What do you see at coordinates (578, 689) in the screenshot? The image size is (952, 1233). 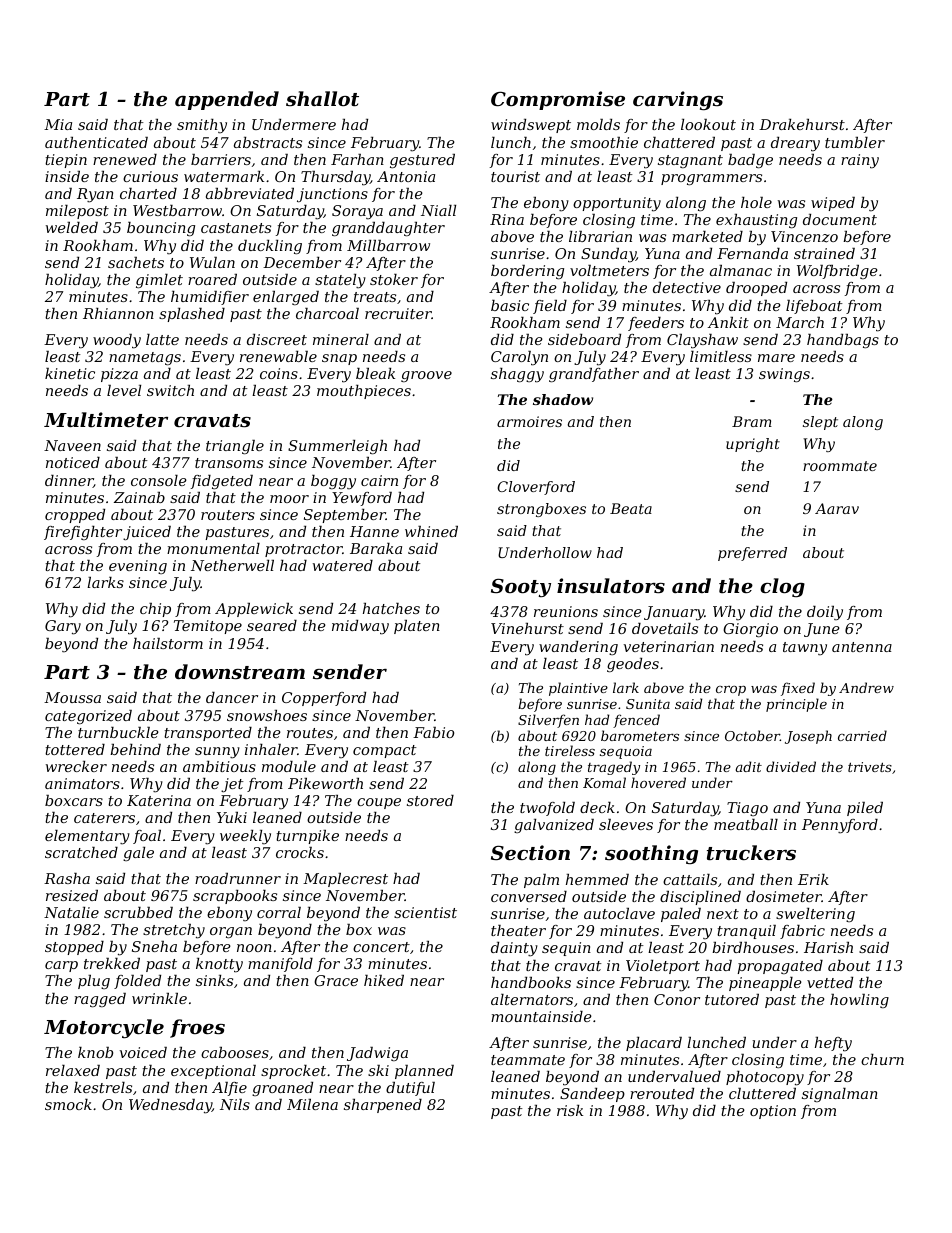 I see `plaintive` at bounding box center [578, 689].
